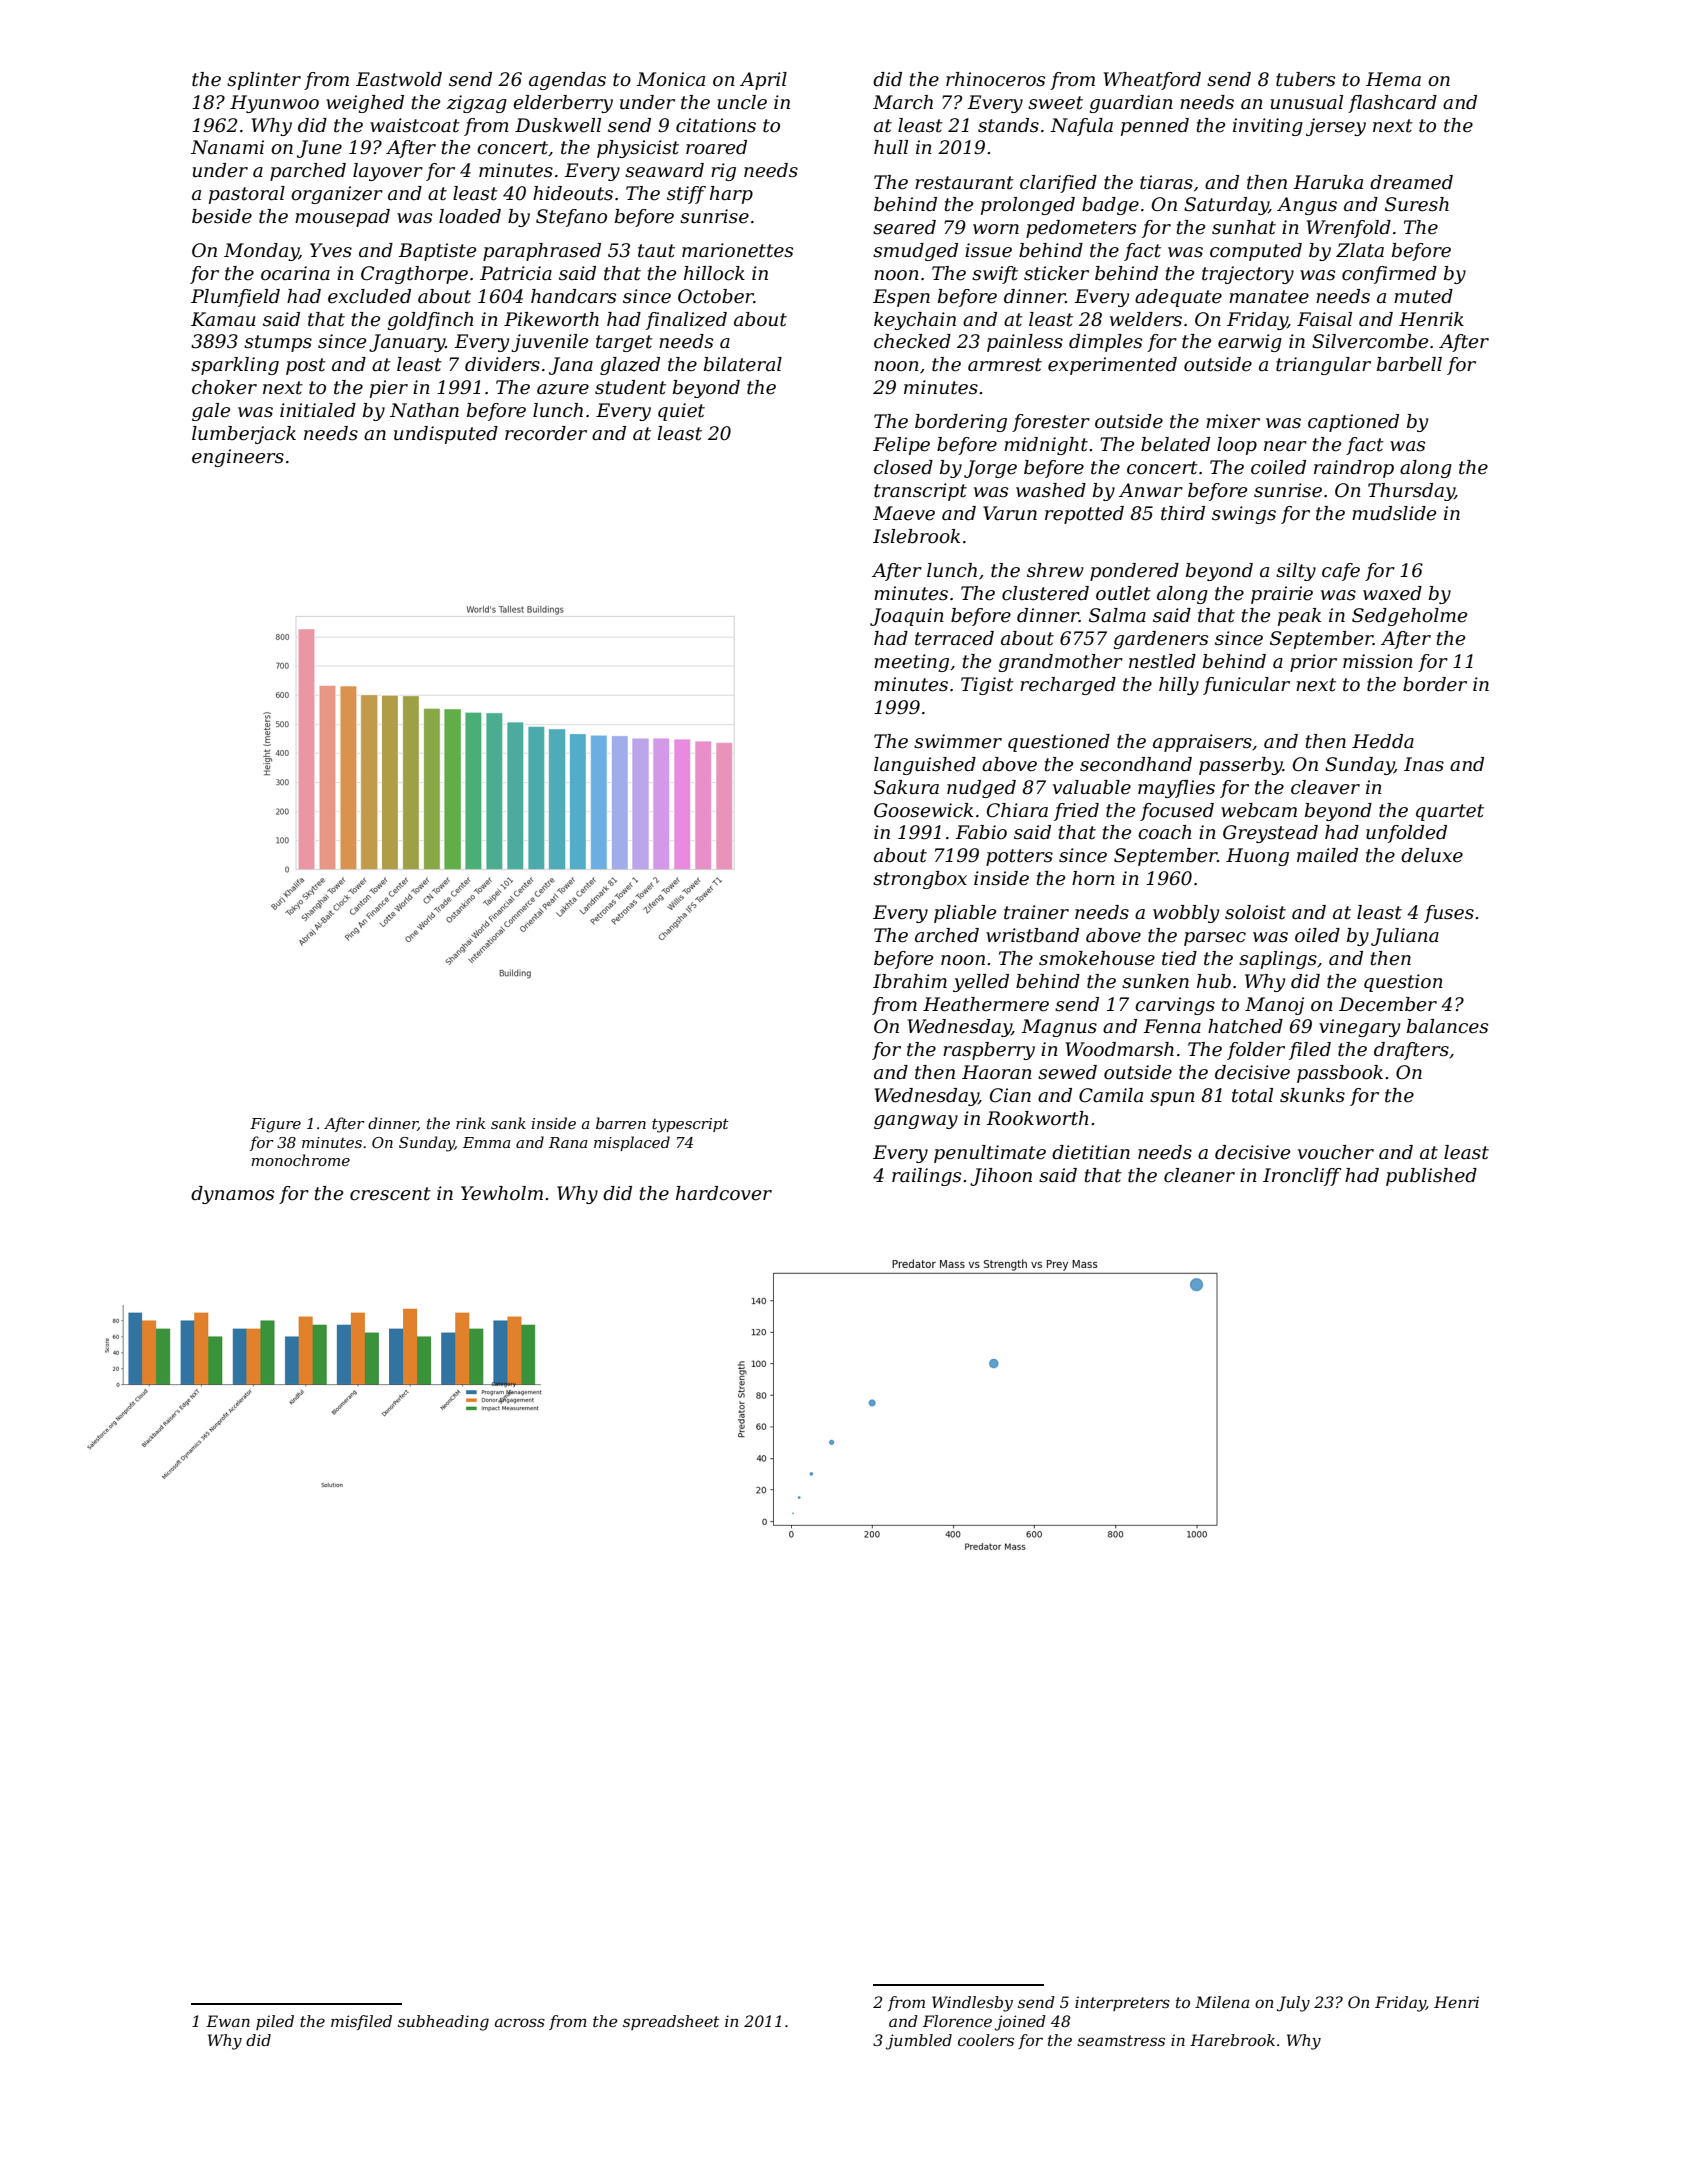 This screenshot has height=2178, width=1683. What do you see at coordinates (238, 458) in the screenshot?
I see `engineers` at bounding box center [238, 458].
